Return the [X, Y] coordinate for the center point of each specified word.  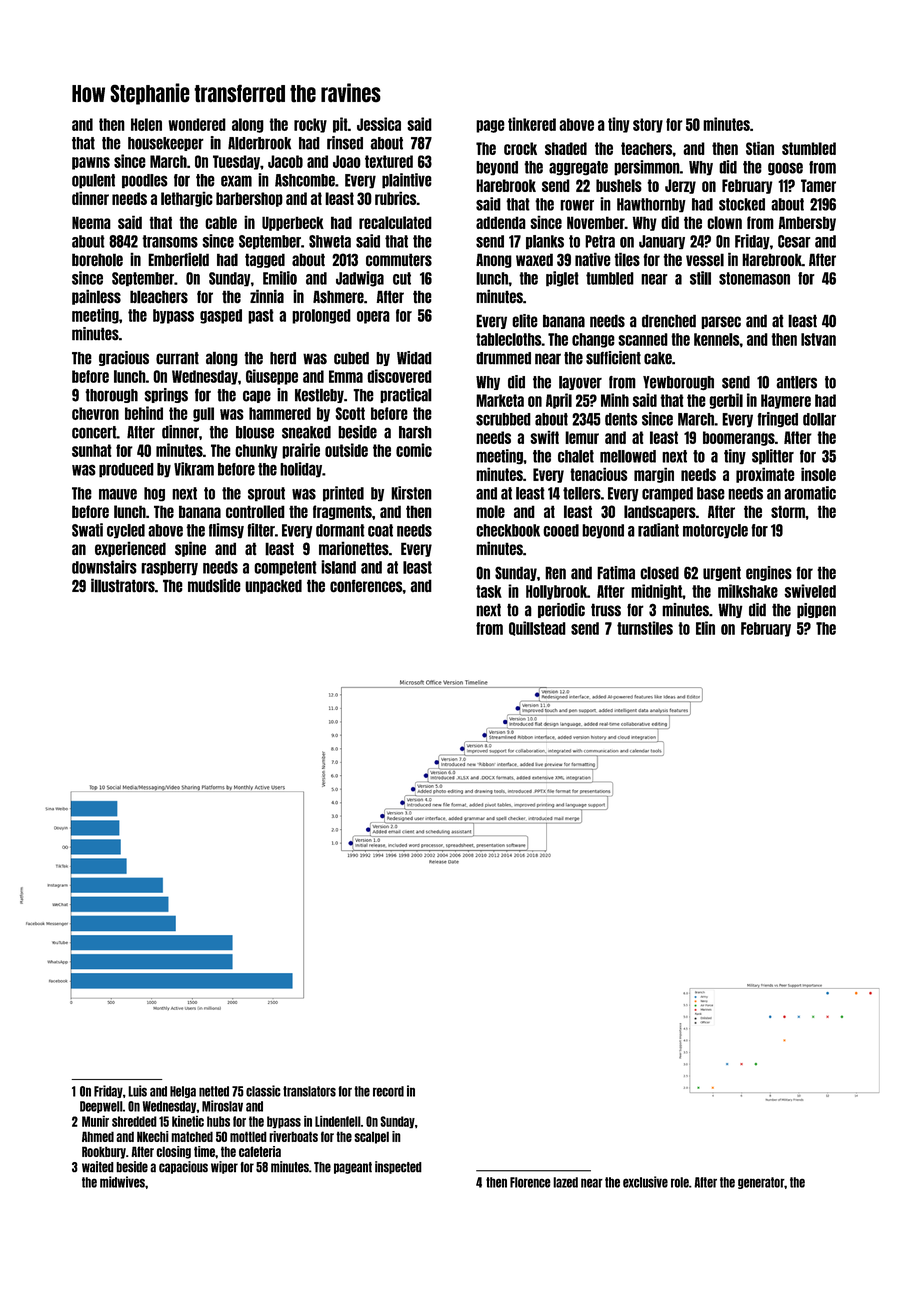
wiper [224, 1167]
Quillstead [537, 628]
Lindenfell [338, 1121]
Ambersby [807, 223]
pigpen [816, 610]
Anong [494, 260]
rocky [310, 125]
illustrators [123, 585]
